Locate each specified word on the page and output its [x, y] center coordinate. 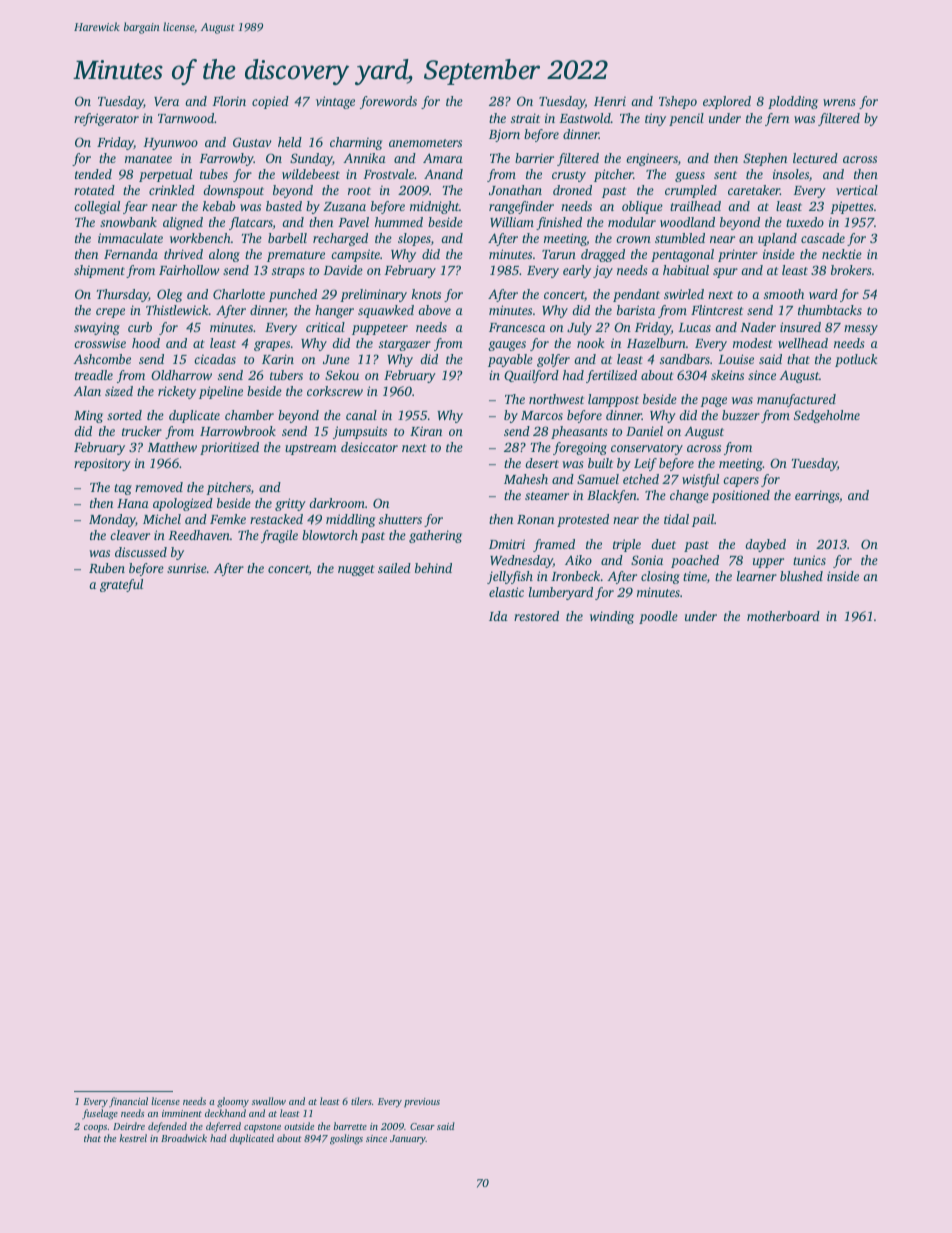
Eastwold [585, 118]
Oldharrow [181, 375]
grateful [121, 585]
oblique [642, 207]
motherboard [783, 616]
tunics [809, 560]
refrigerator [106, 119]
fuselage [100, 1114]
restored [536, 616]
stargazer [405, 345]
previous [422, 1103]
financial [128, 1102]
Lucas [694, 327]
